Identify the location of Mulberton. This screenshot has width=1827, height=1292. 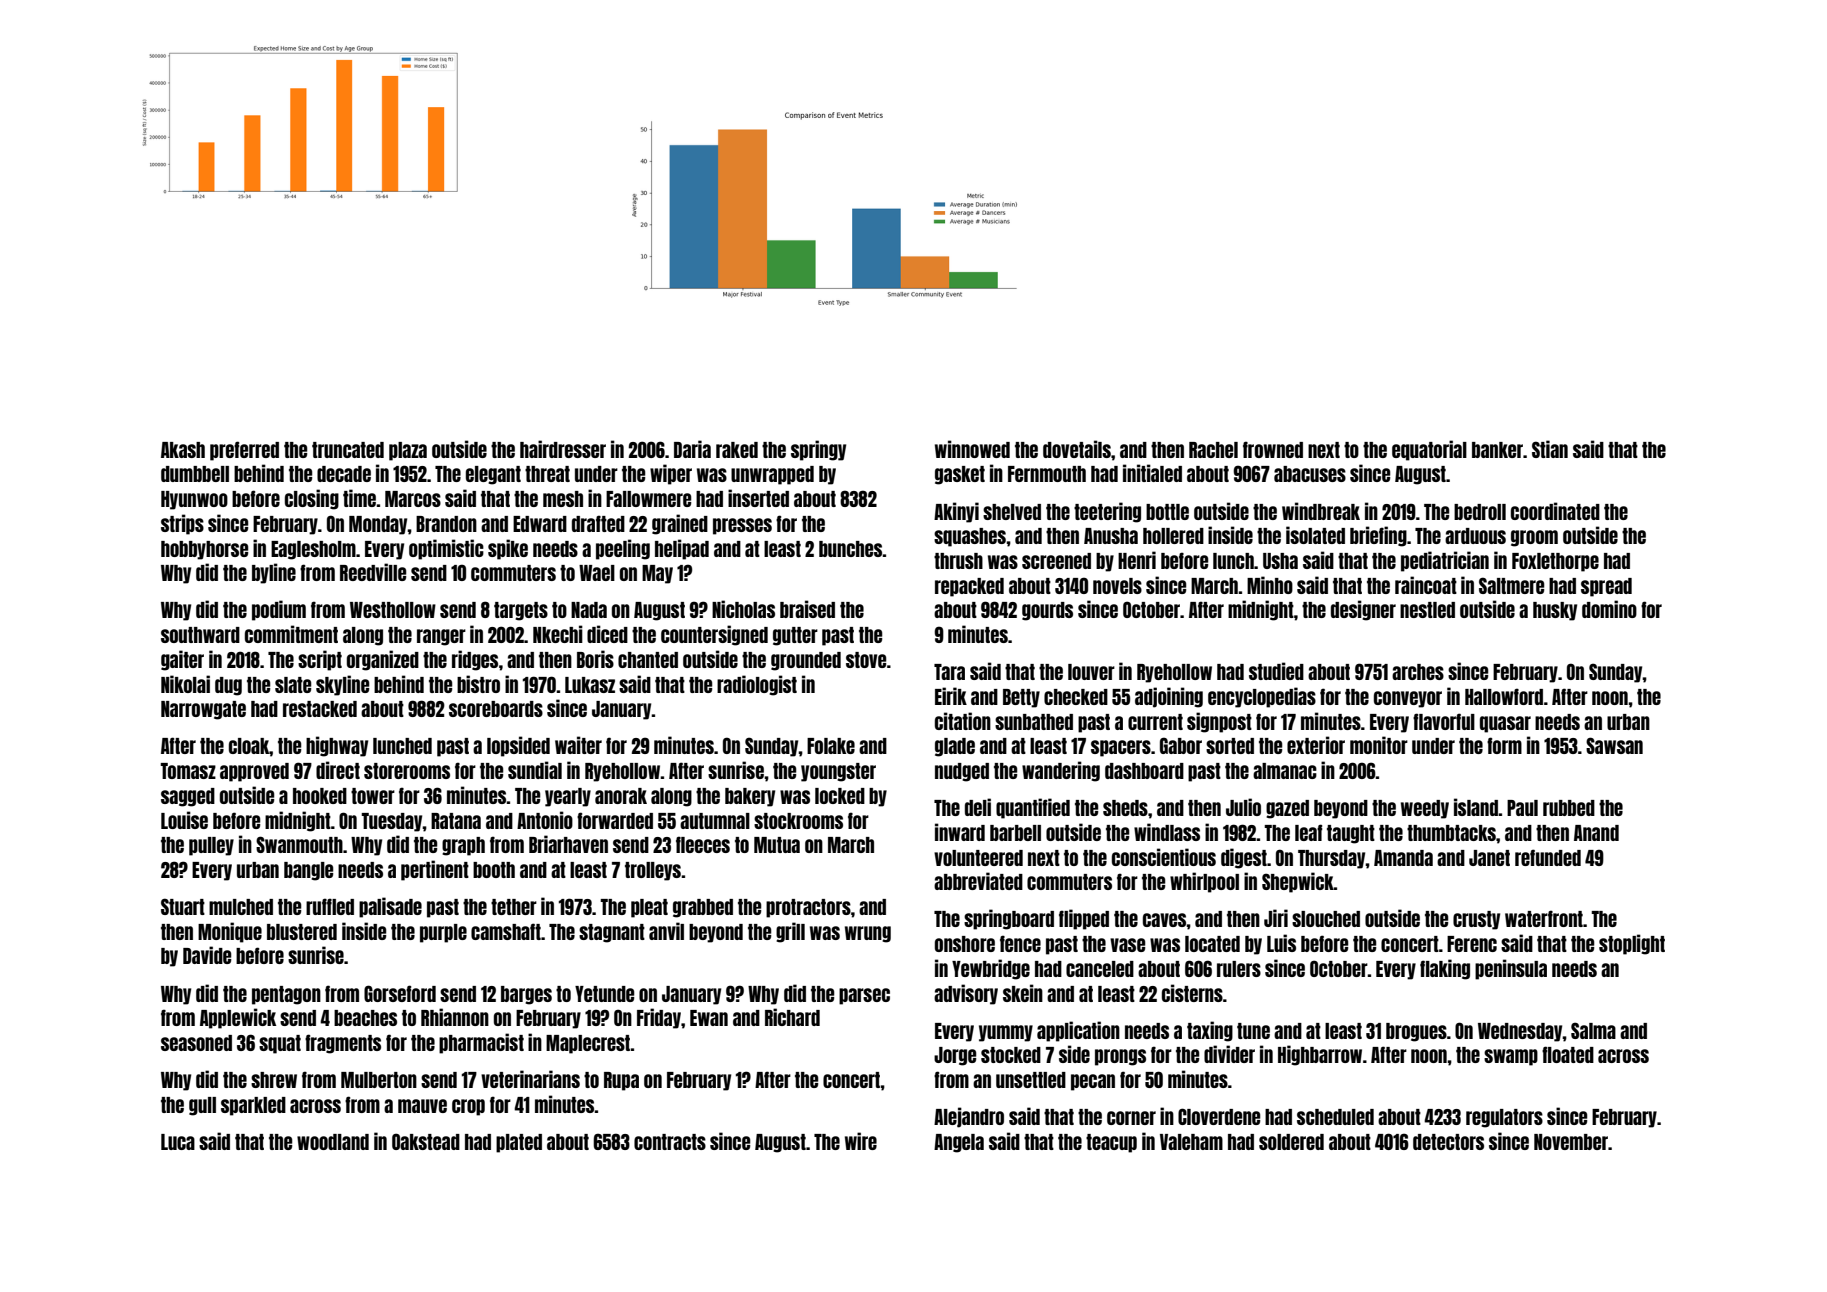
(379, 1080).
